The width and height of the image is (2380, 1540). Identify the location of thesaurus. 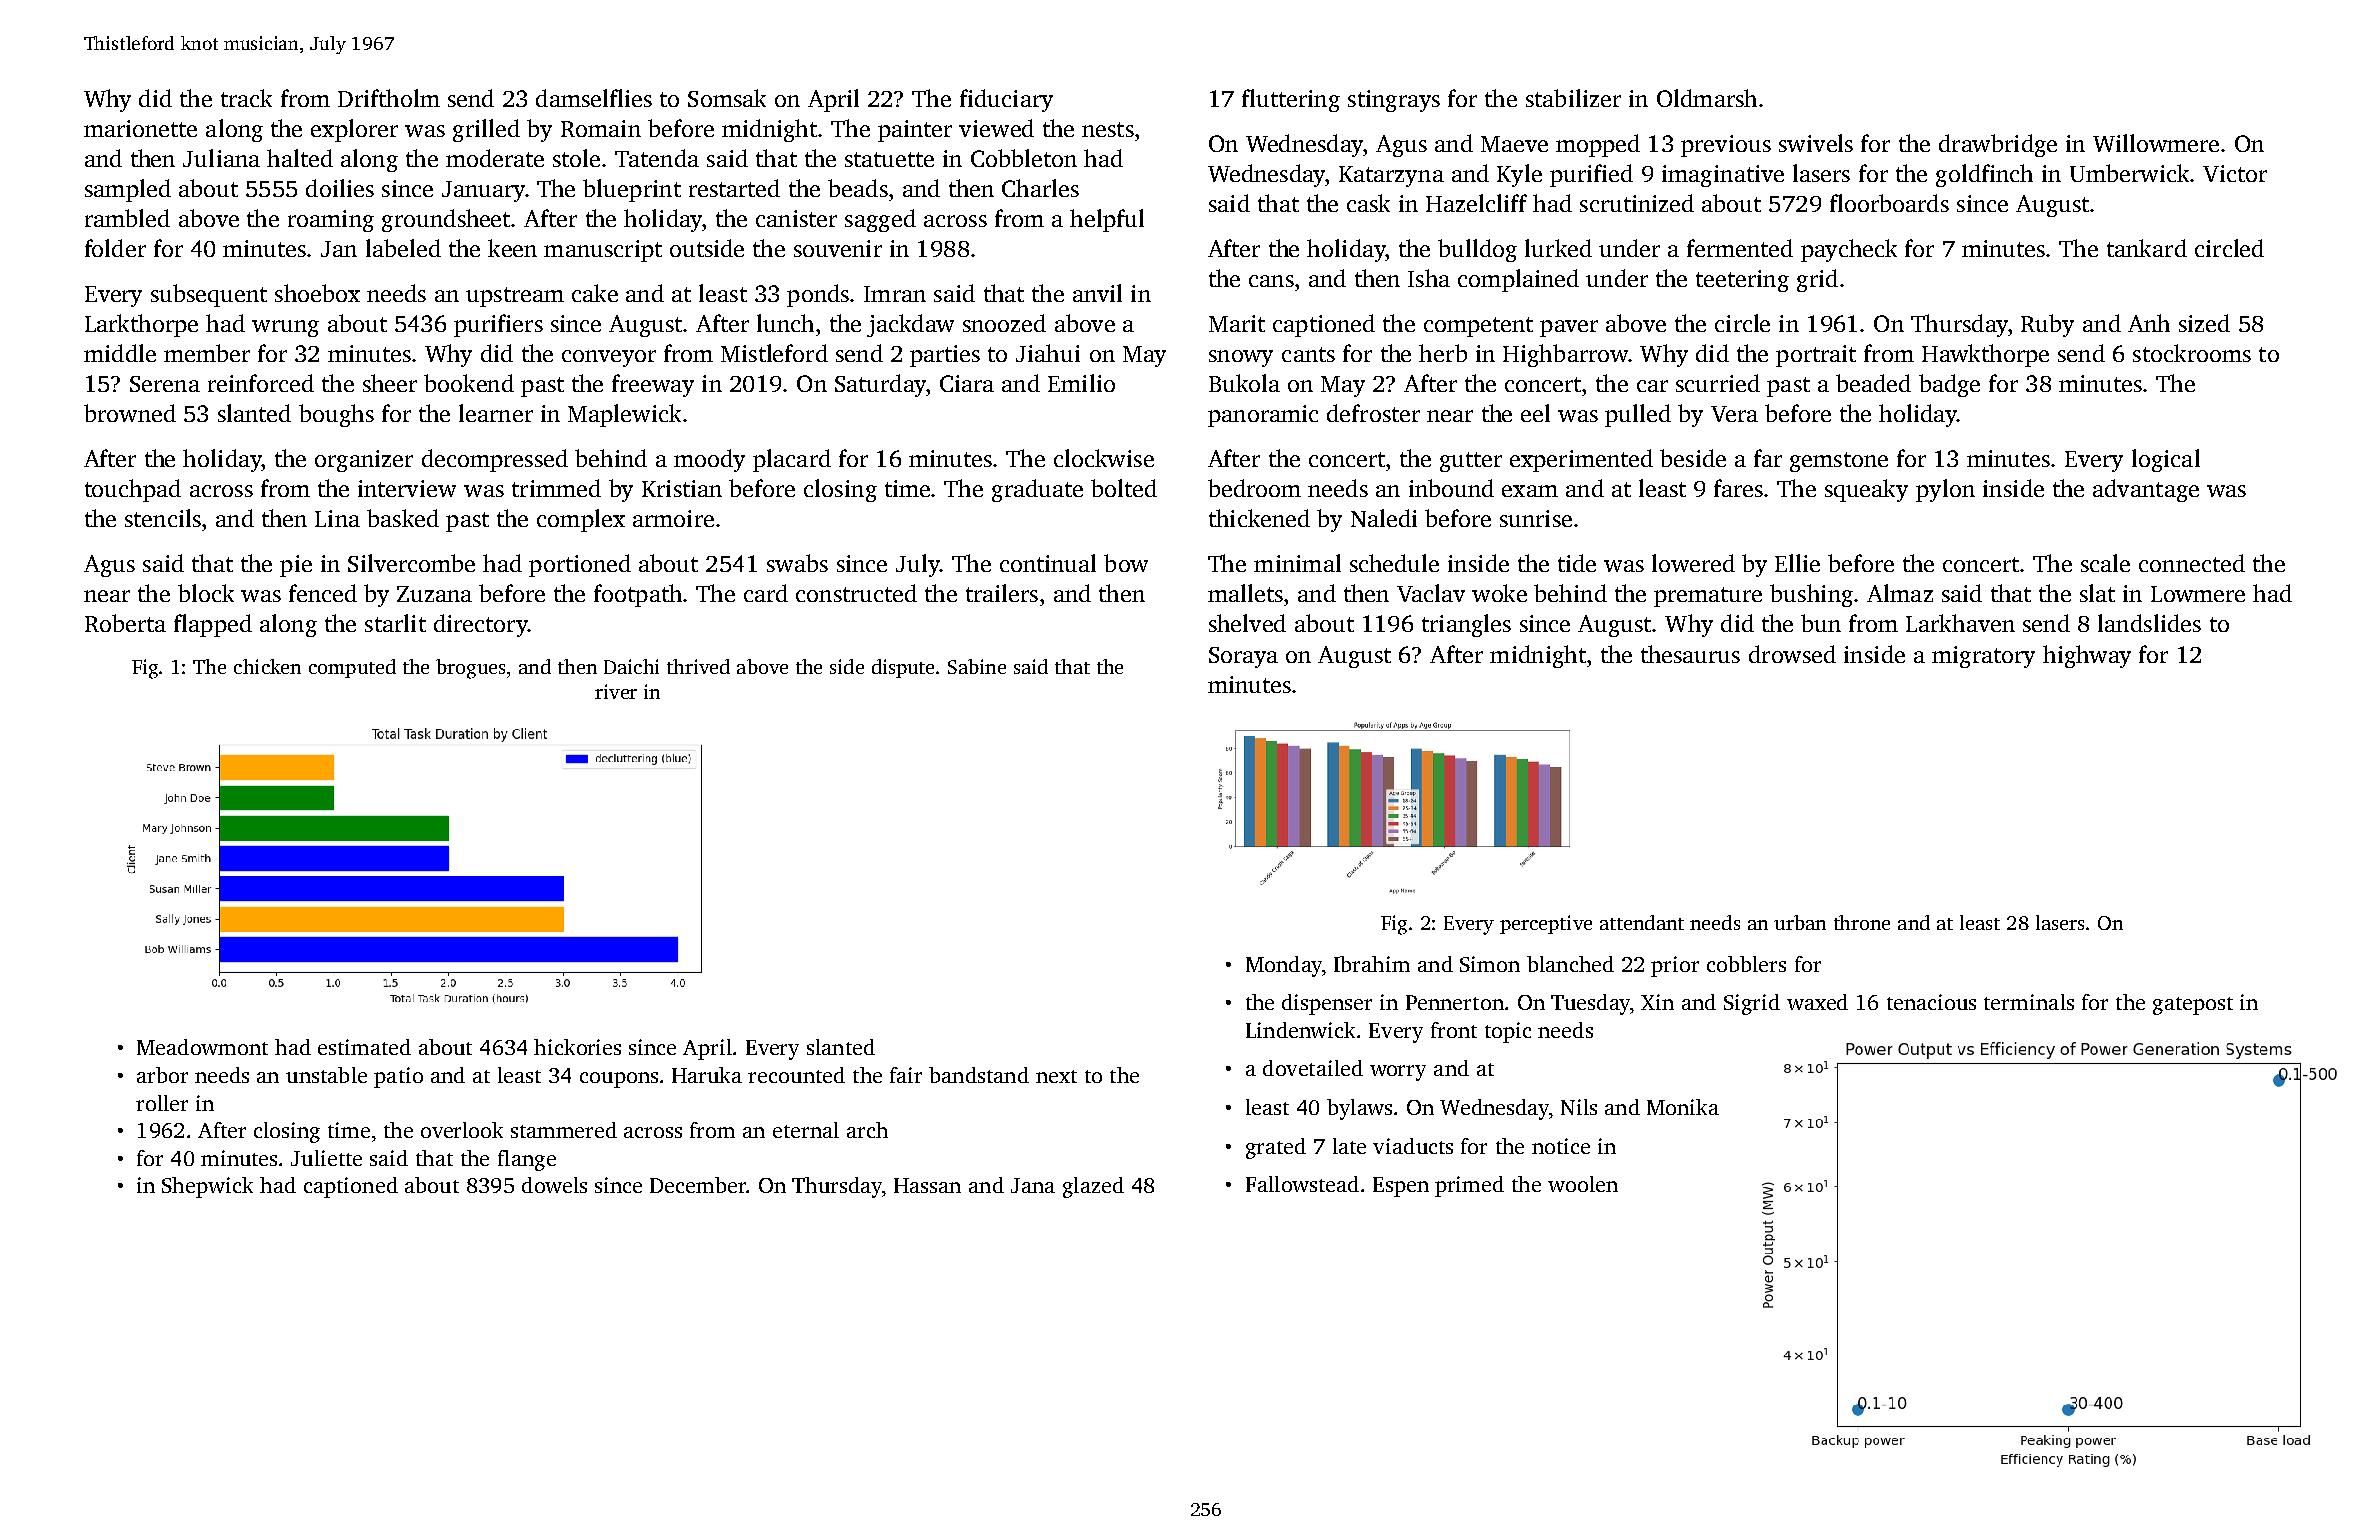
(1690, 654).
